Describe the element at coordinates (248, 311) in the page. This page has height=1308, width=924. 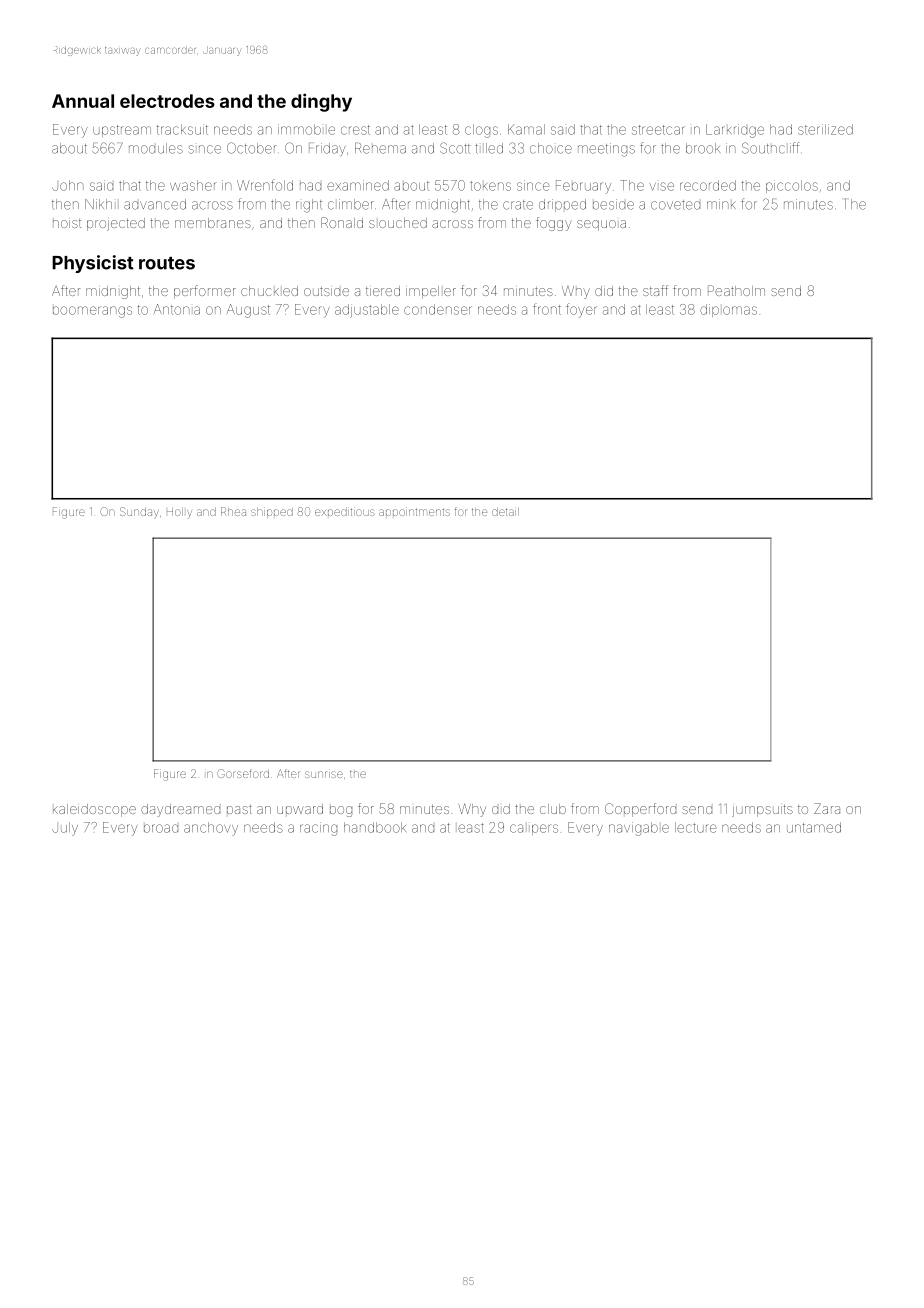
I see `August` at that location.
